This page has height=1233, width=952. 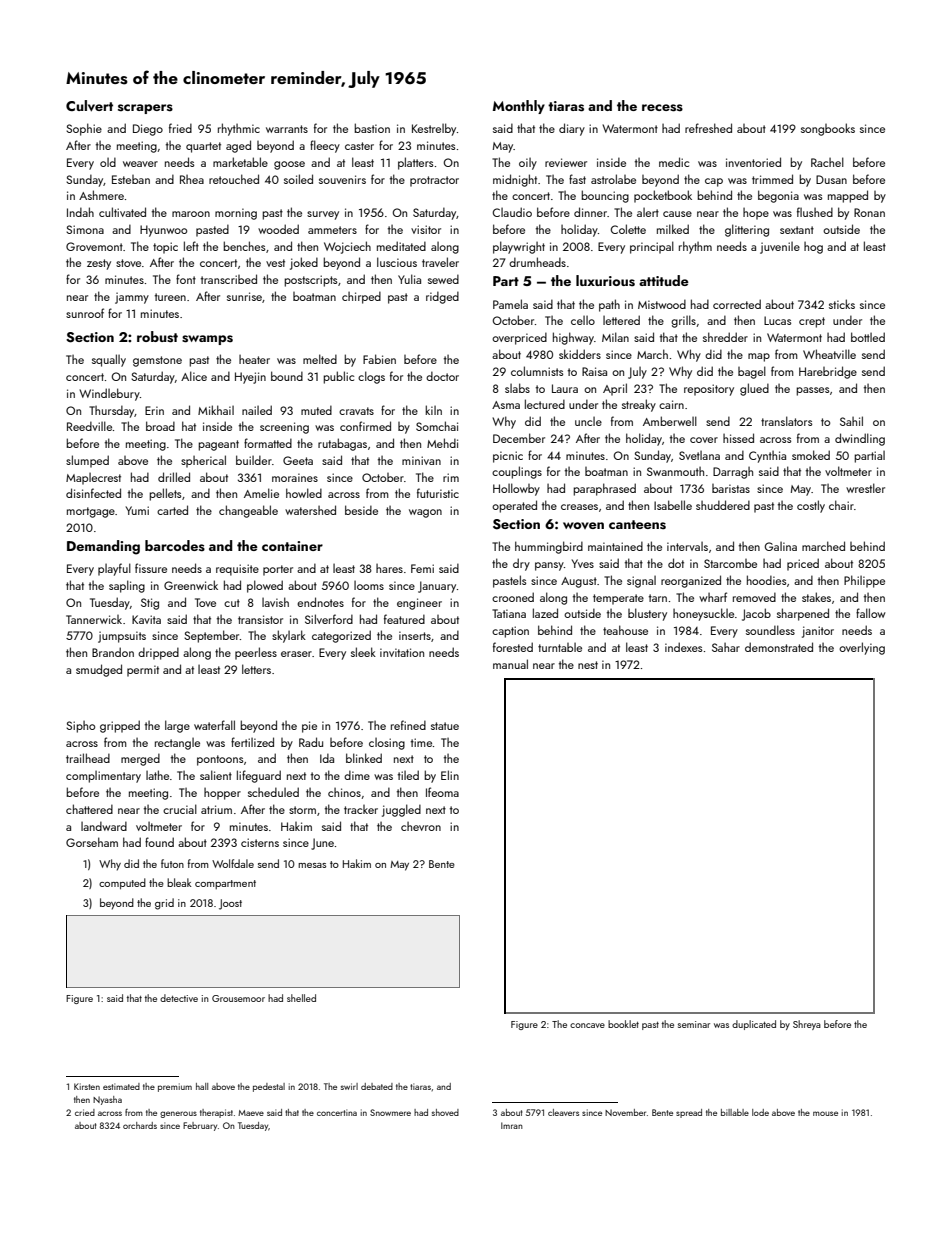 What do you see at coordinates (278, 570) in the page?
I see `porter` at bounding box center [278, 570].
